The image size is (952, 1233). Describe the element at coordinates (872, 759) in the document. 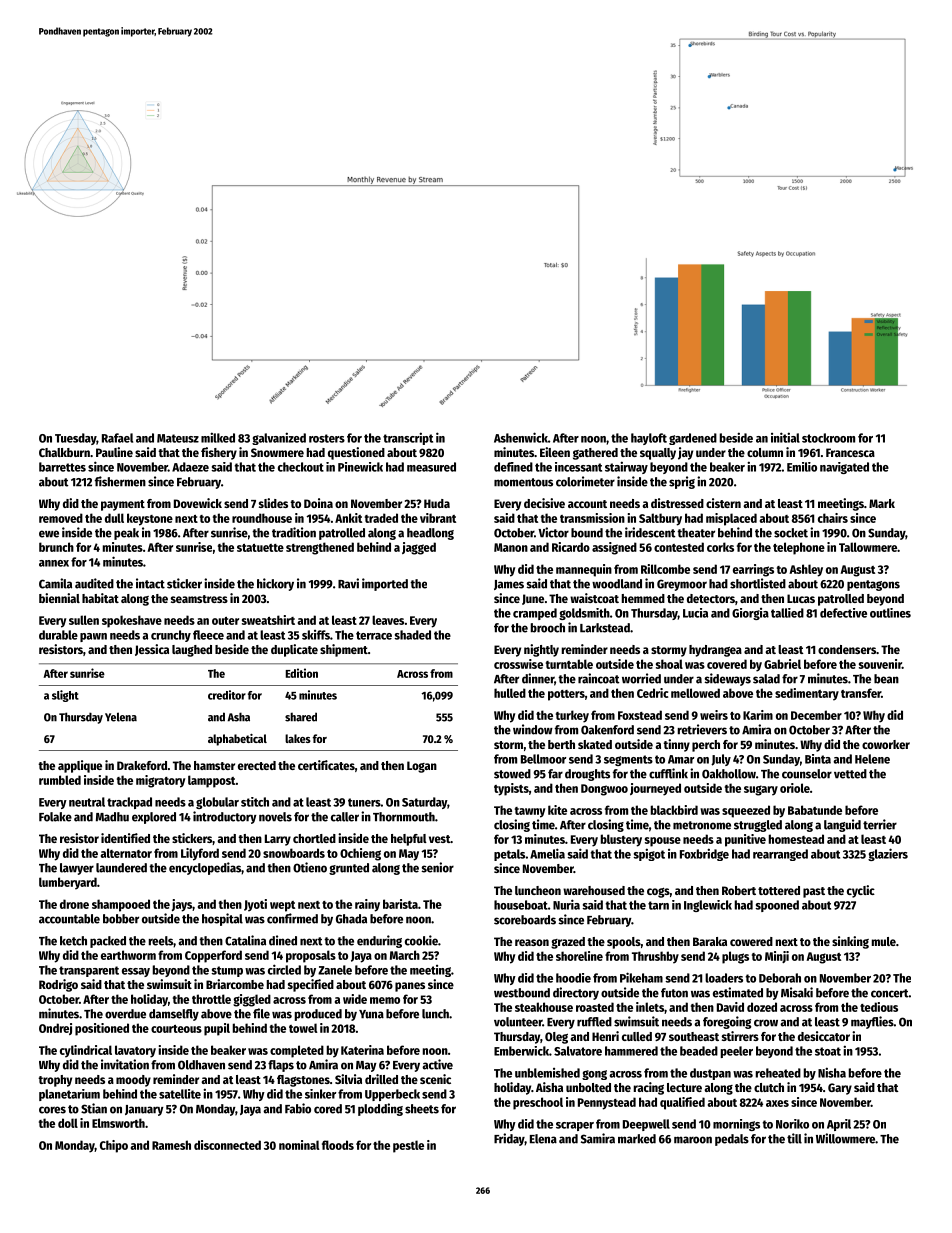

I see `Helene` at that location.
